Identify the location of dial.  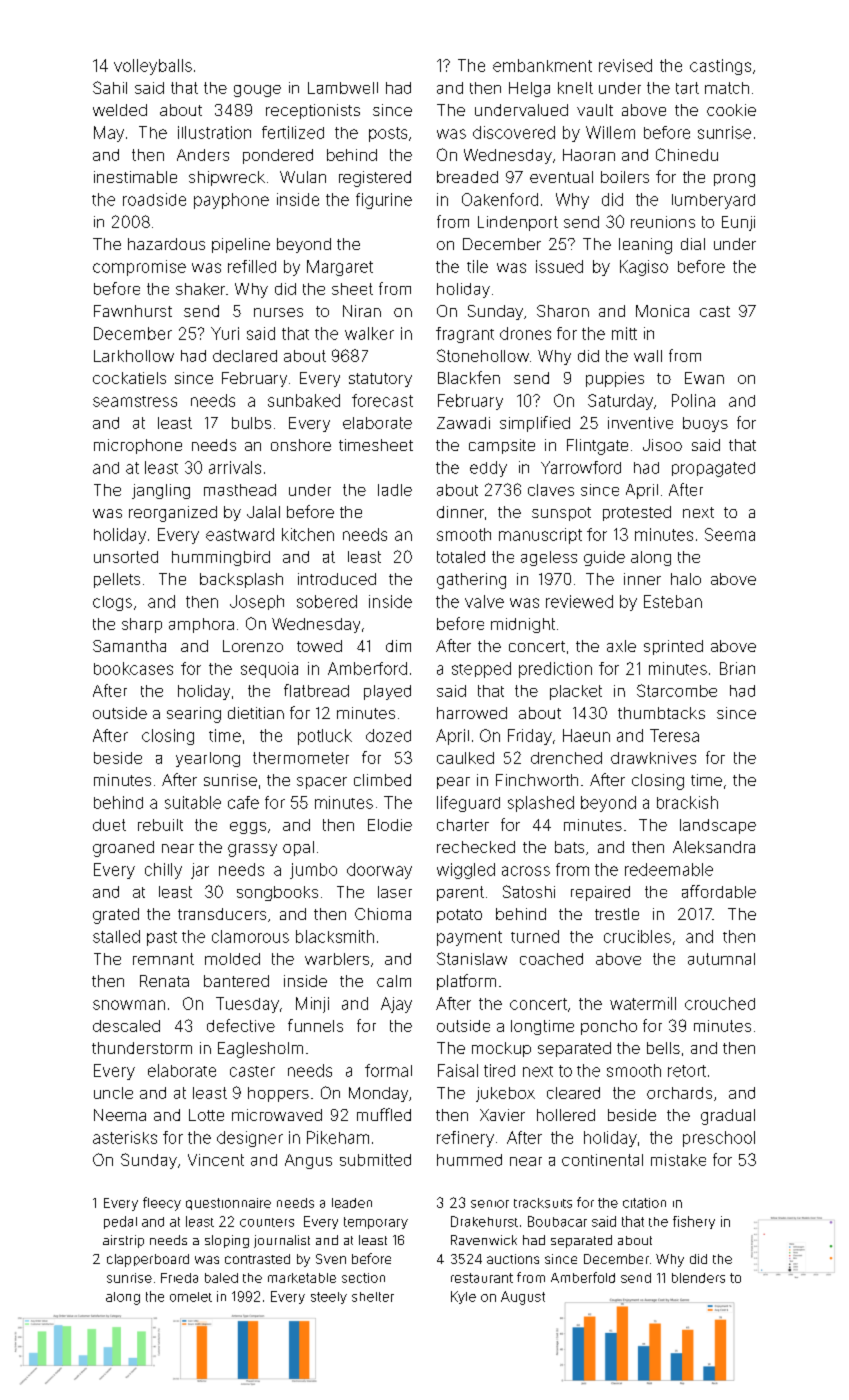
(693, 244).
